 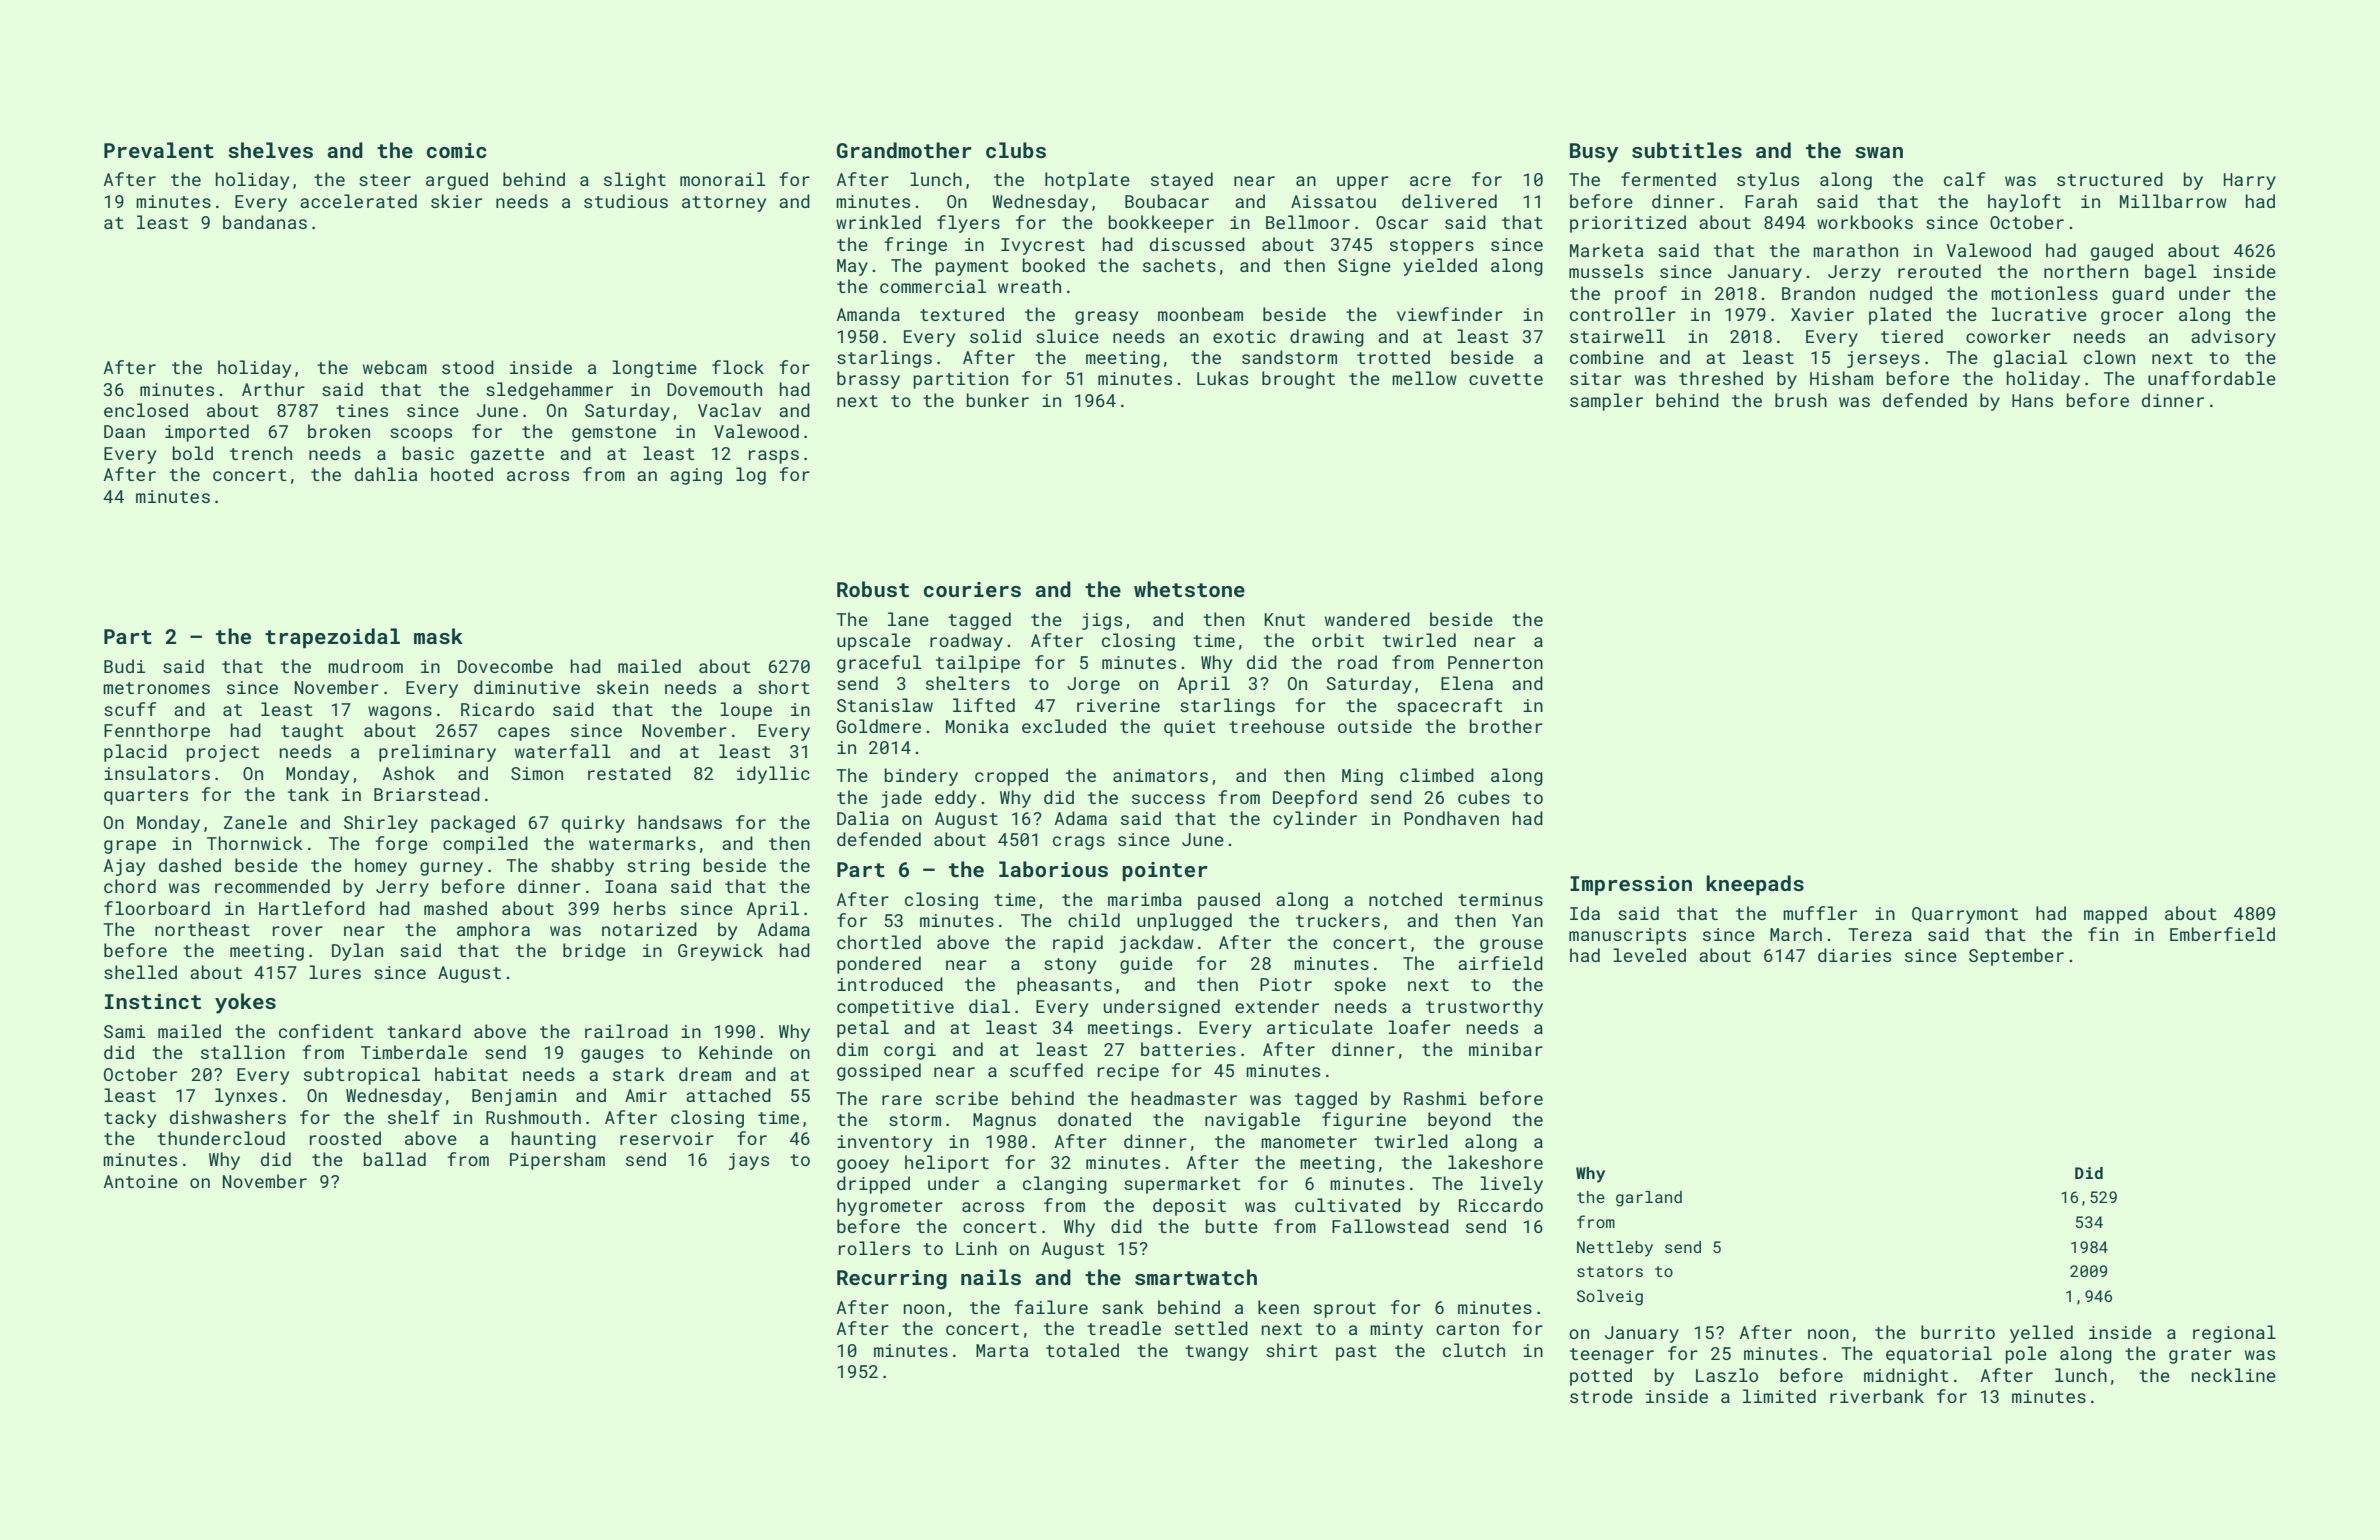 I want to click on brother, so click(x=1506, y=726).
